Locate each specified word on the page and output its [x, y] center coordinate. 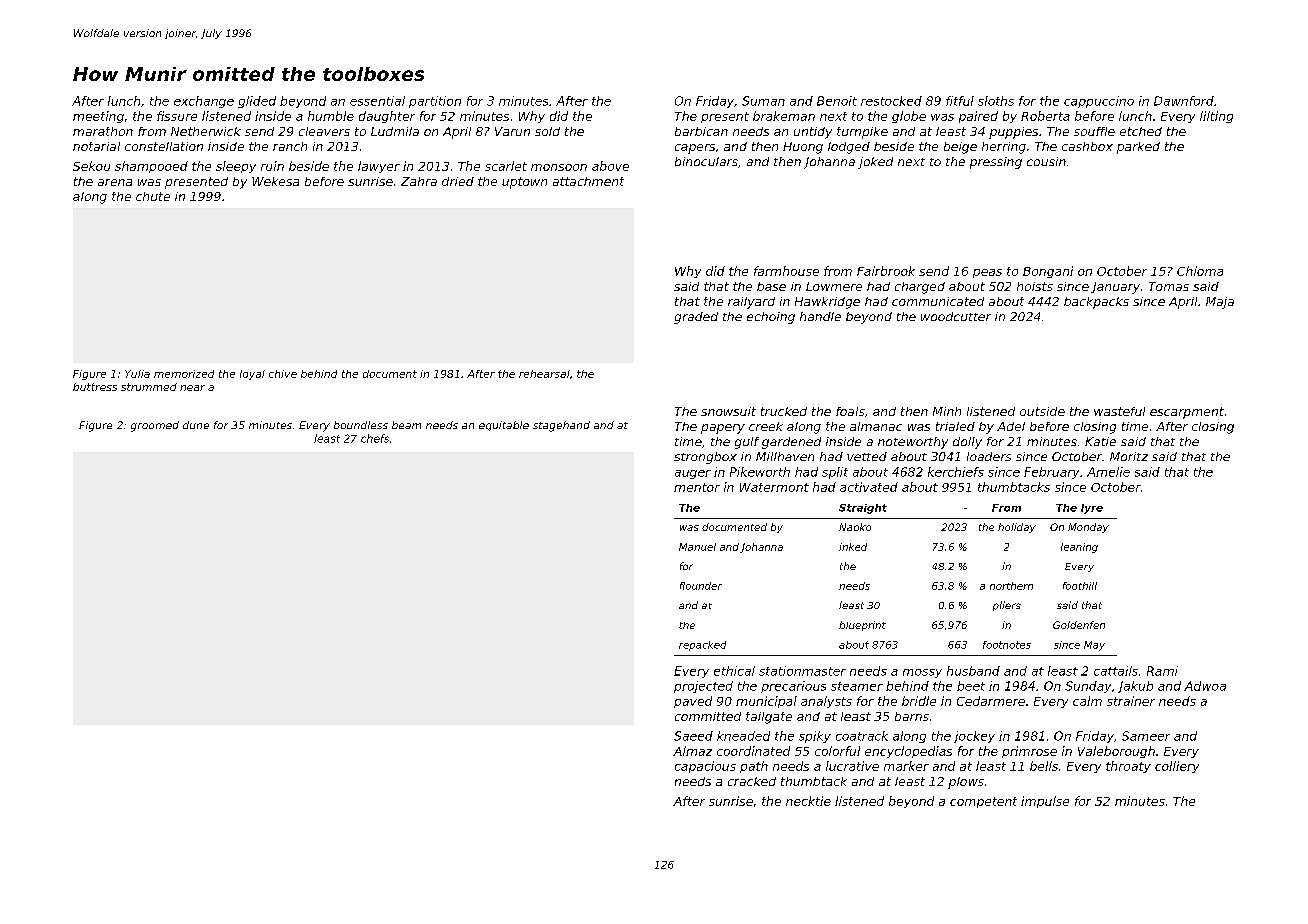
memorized [184, 374]
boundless [361, 425]
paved [693, 702]
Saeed [693, 736]
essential [377, 101]
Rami [1162, 671]
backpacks [1096, 303]
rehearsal [544, 374]
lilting [1216, 117]
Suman [763, 101]
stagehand [561, 426]
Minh [947, 411]
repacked [702, 646]
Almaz [692, 751]
